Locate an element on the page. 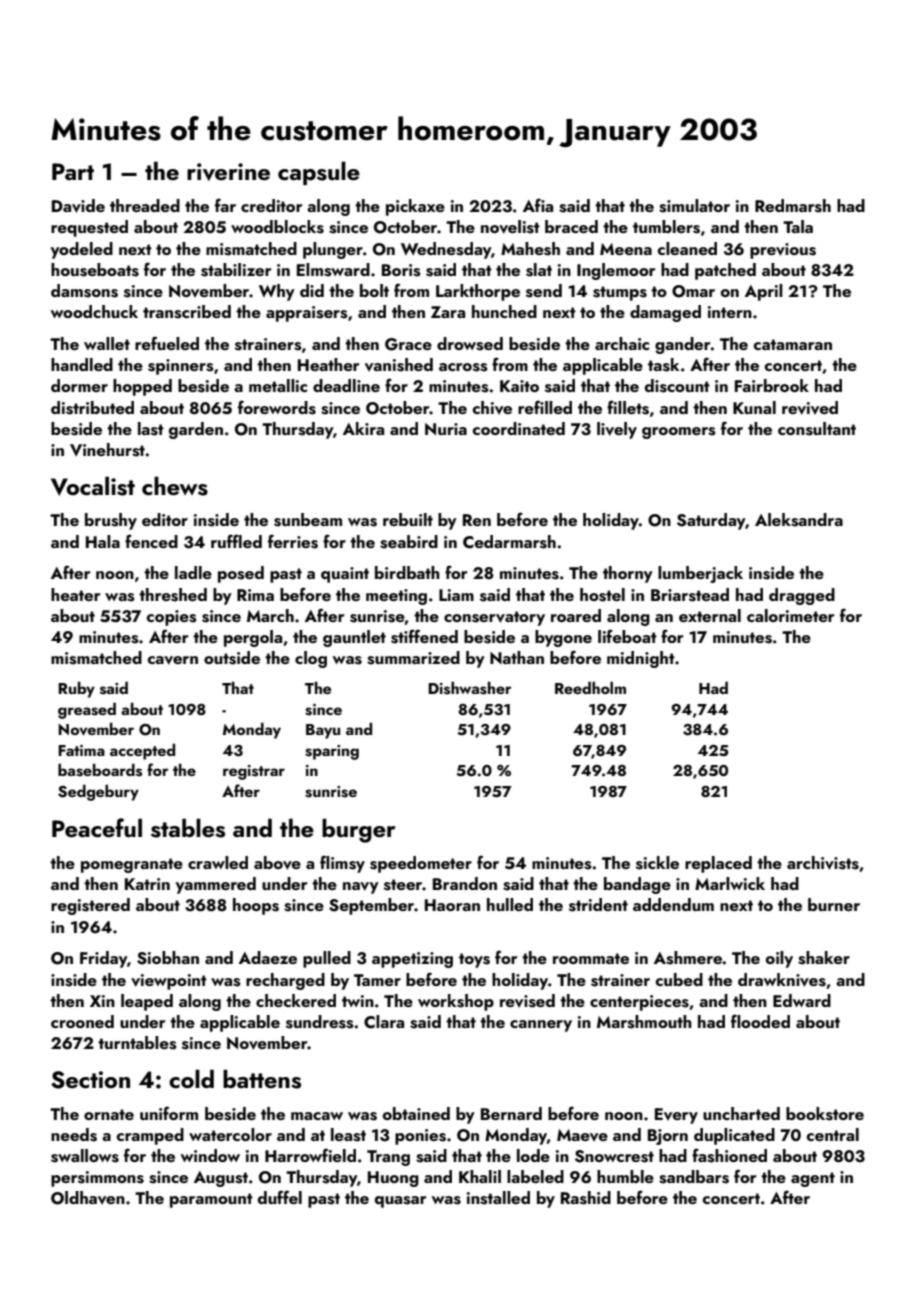 The height and width of the document is (1308, 924). cramped is located at coordinates (150, 1136).
